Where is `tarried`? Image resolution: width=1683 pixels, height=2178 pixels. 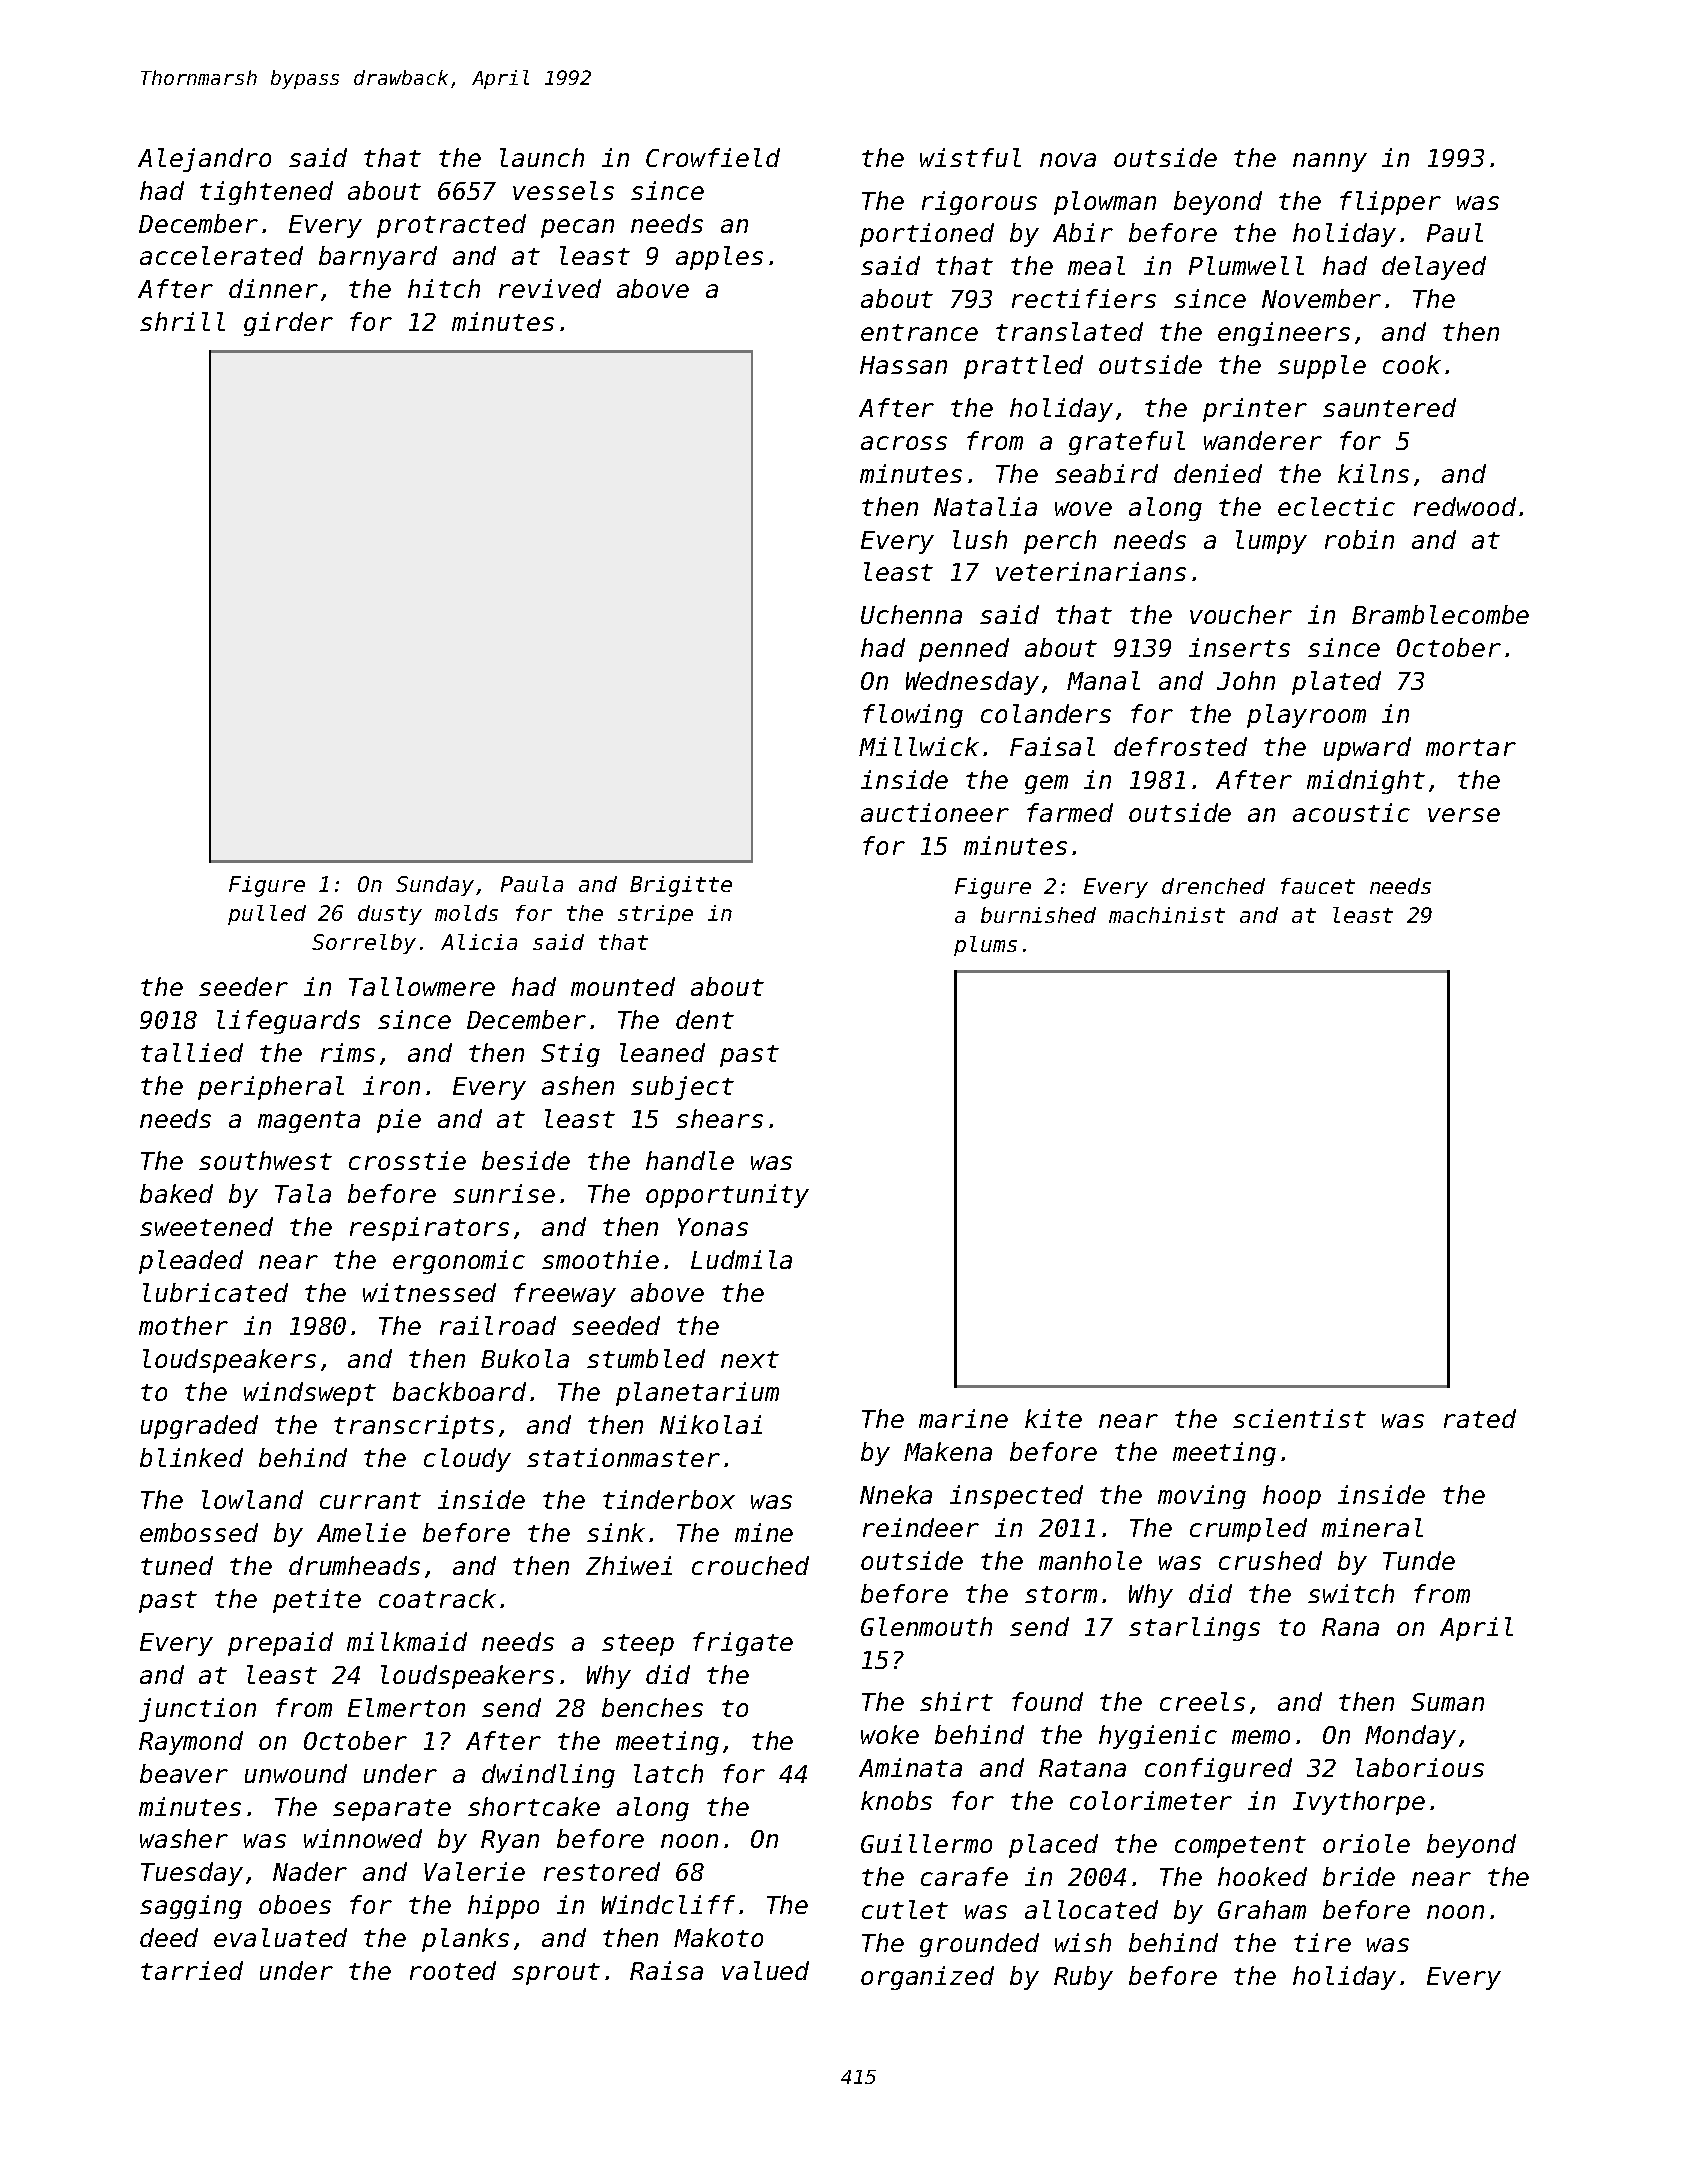
tarried is located at coordinates (192, 1970).
